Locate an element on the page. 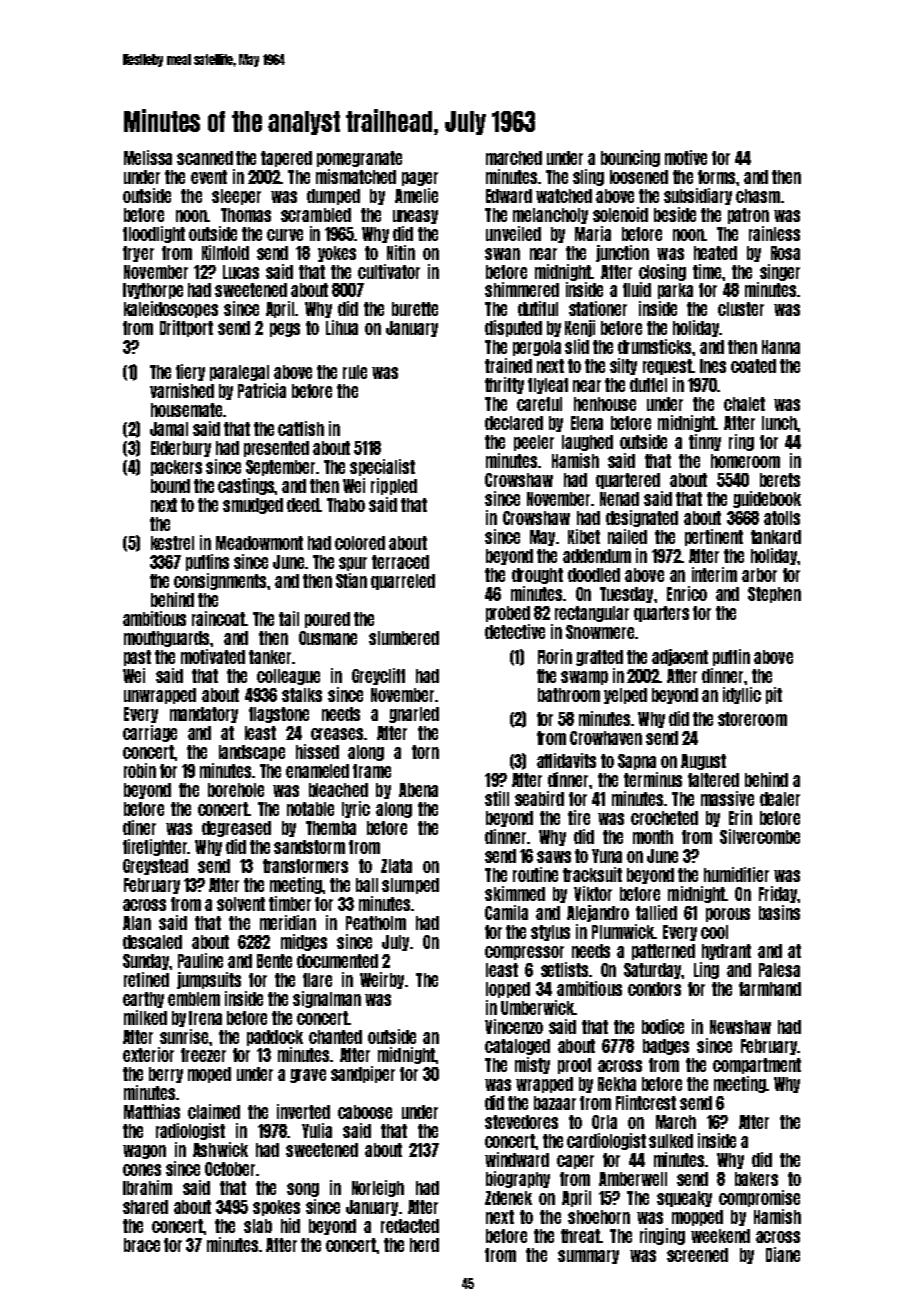  burette is located at coordinates (415, 309).
